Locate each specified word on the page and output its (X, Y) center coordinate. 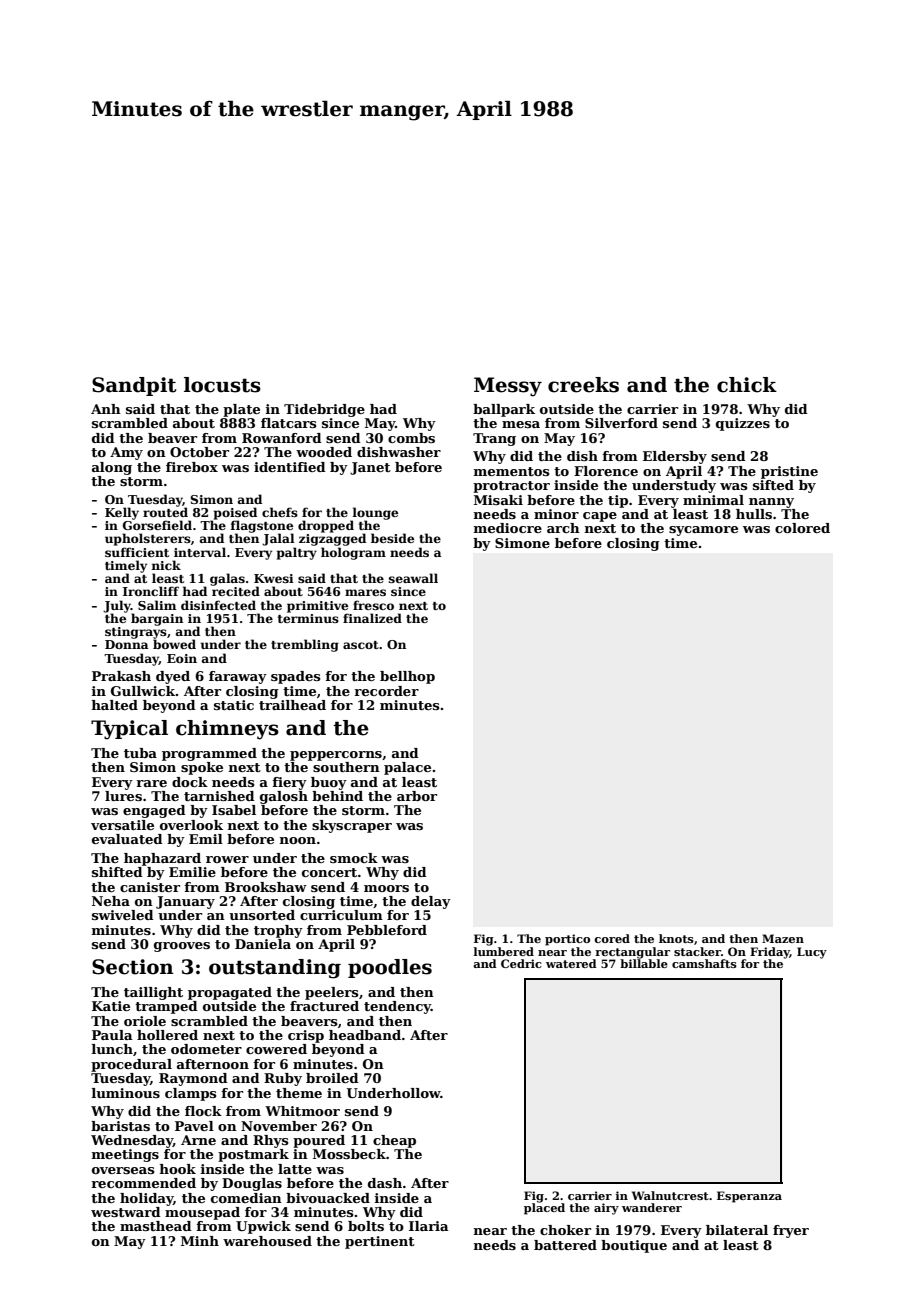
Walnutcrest (670, 1195)
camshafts (704, 963)
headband (365, 1035)
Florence (606, 471)
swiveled (123, 915)
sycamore (703, 531)
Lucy (812, 953)
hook (178, 1169)
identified (290, 467)
